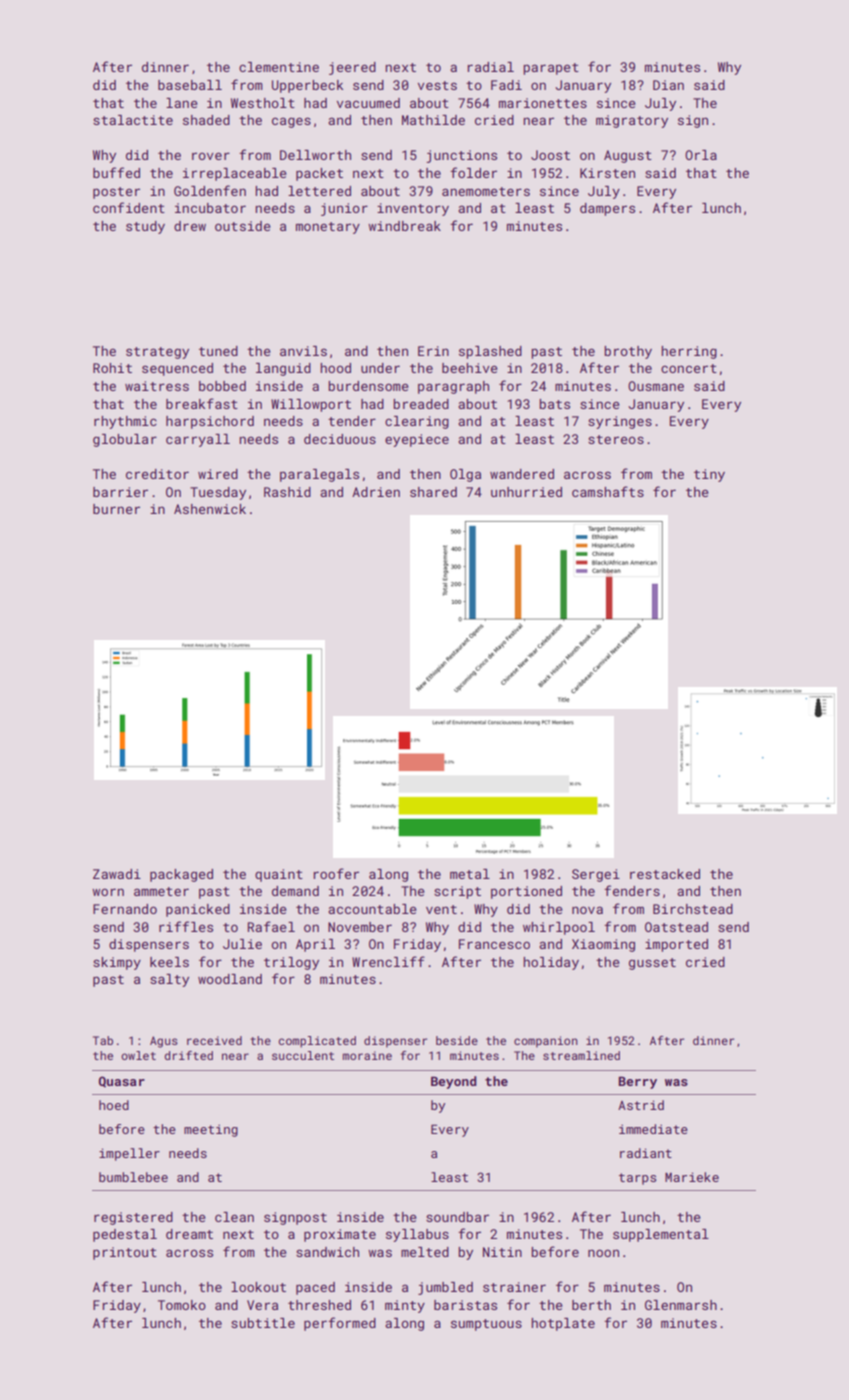 The width and height of the screenshot is (849, 1400). Describe the element at coordinates (182, 1305) in the screenshot. I see `Tomoko` at that location.
